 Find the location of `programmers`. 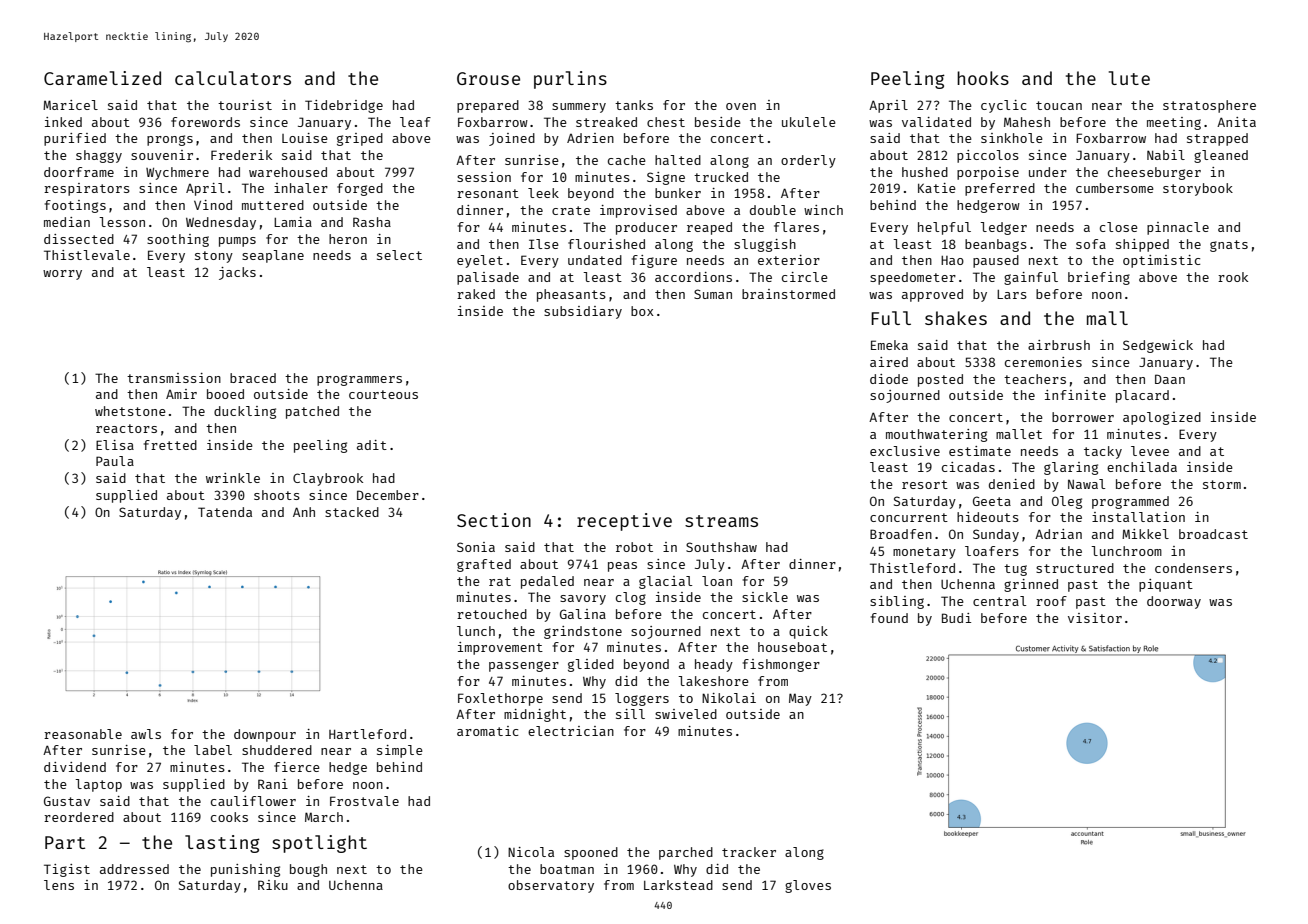

programmers is located at coordinates (359, 380).
